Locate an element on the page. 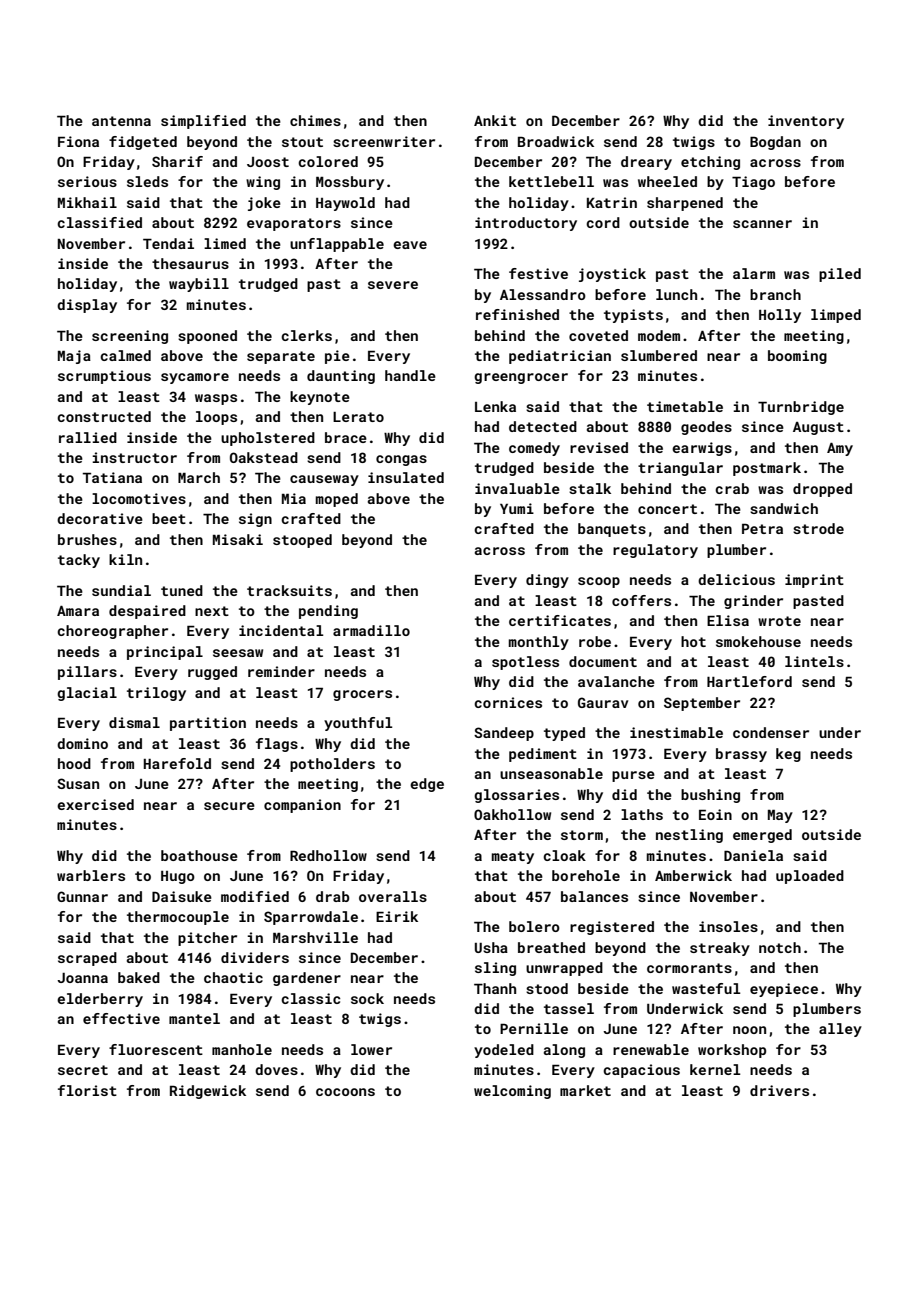  insulated is located at coordinates (406, 477).
